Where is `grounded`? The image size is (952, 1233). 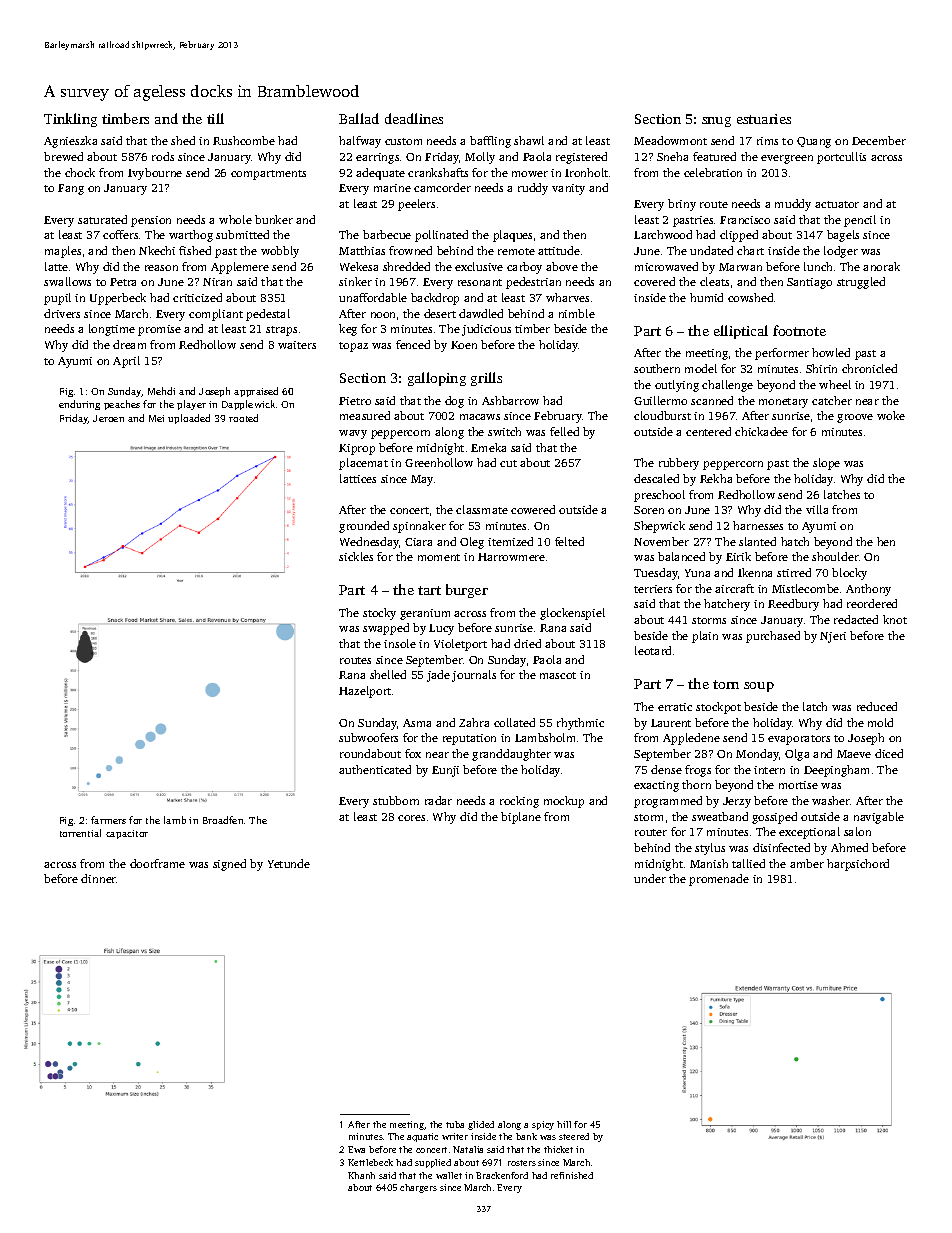
grounded is located at coordinates (364, 527).
